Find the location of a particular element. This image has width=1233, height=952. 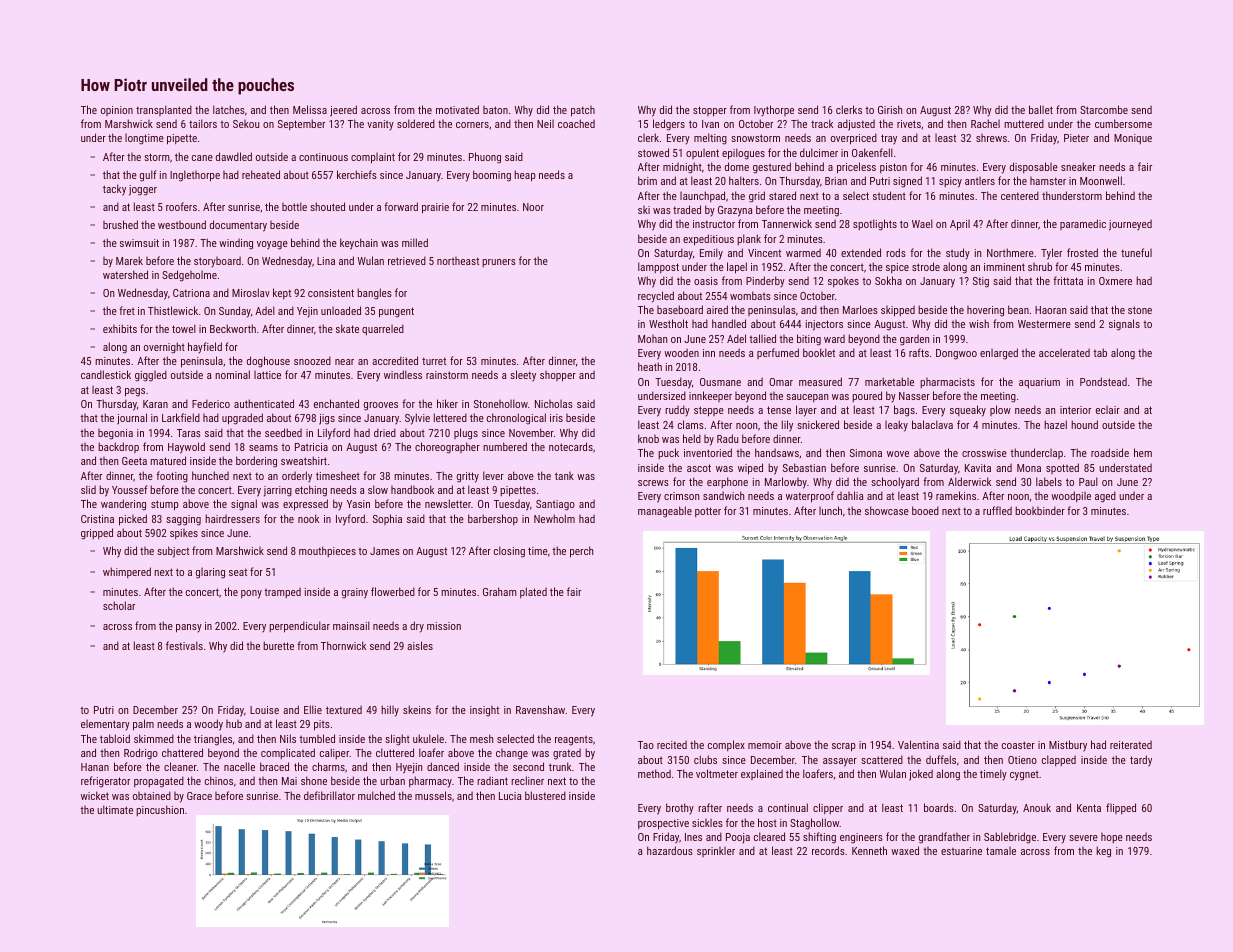

reiterated is located at coordinates (1131, 744).
